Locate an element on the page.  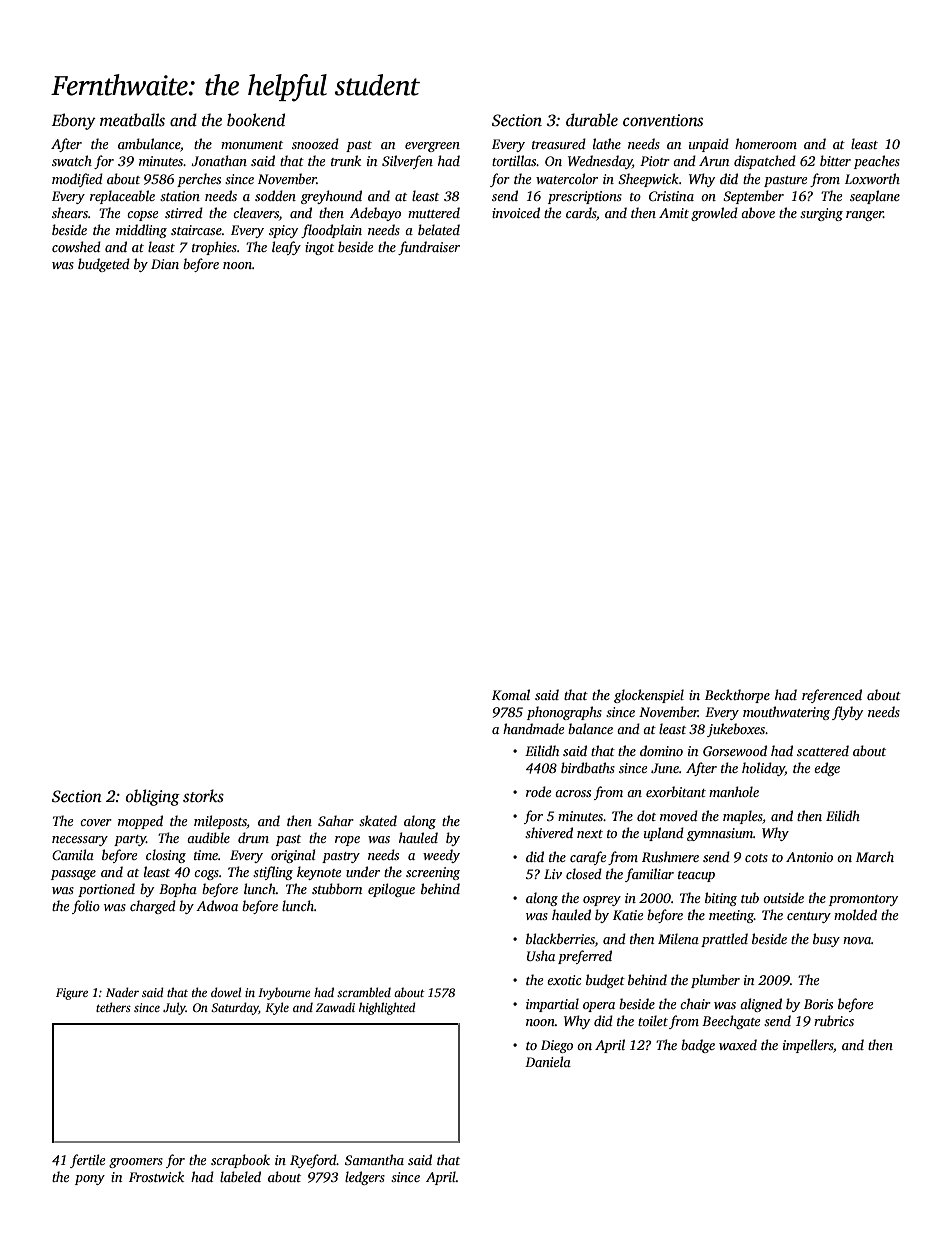
durable is located at coordinates (592, 120).
